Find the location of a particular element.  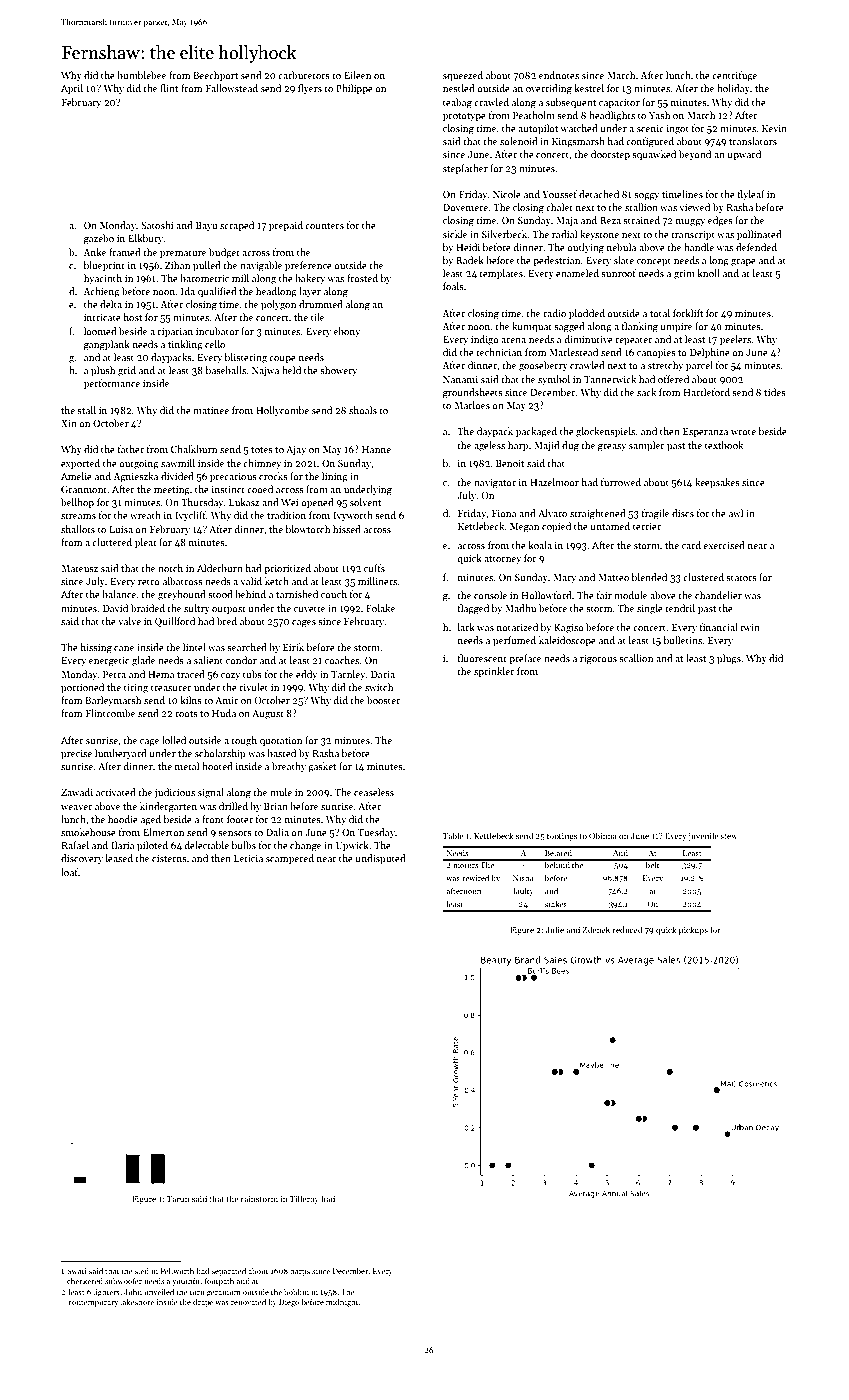

centrifuge is located at coordinates (734, 76).
